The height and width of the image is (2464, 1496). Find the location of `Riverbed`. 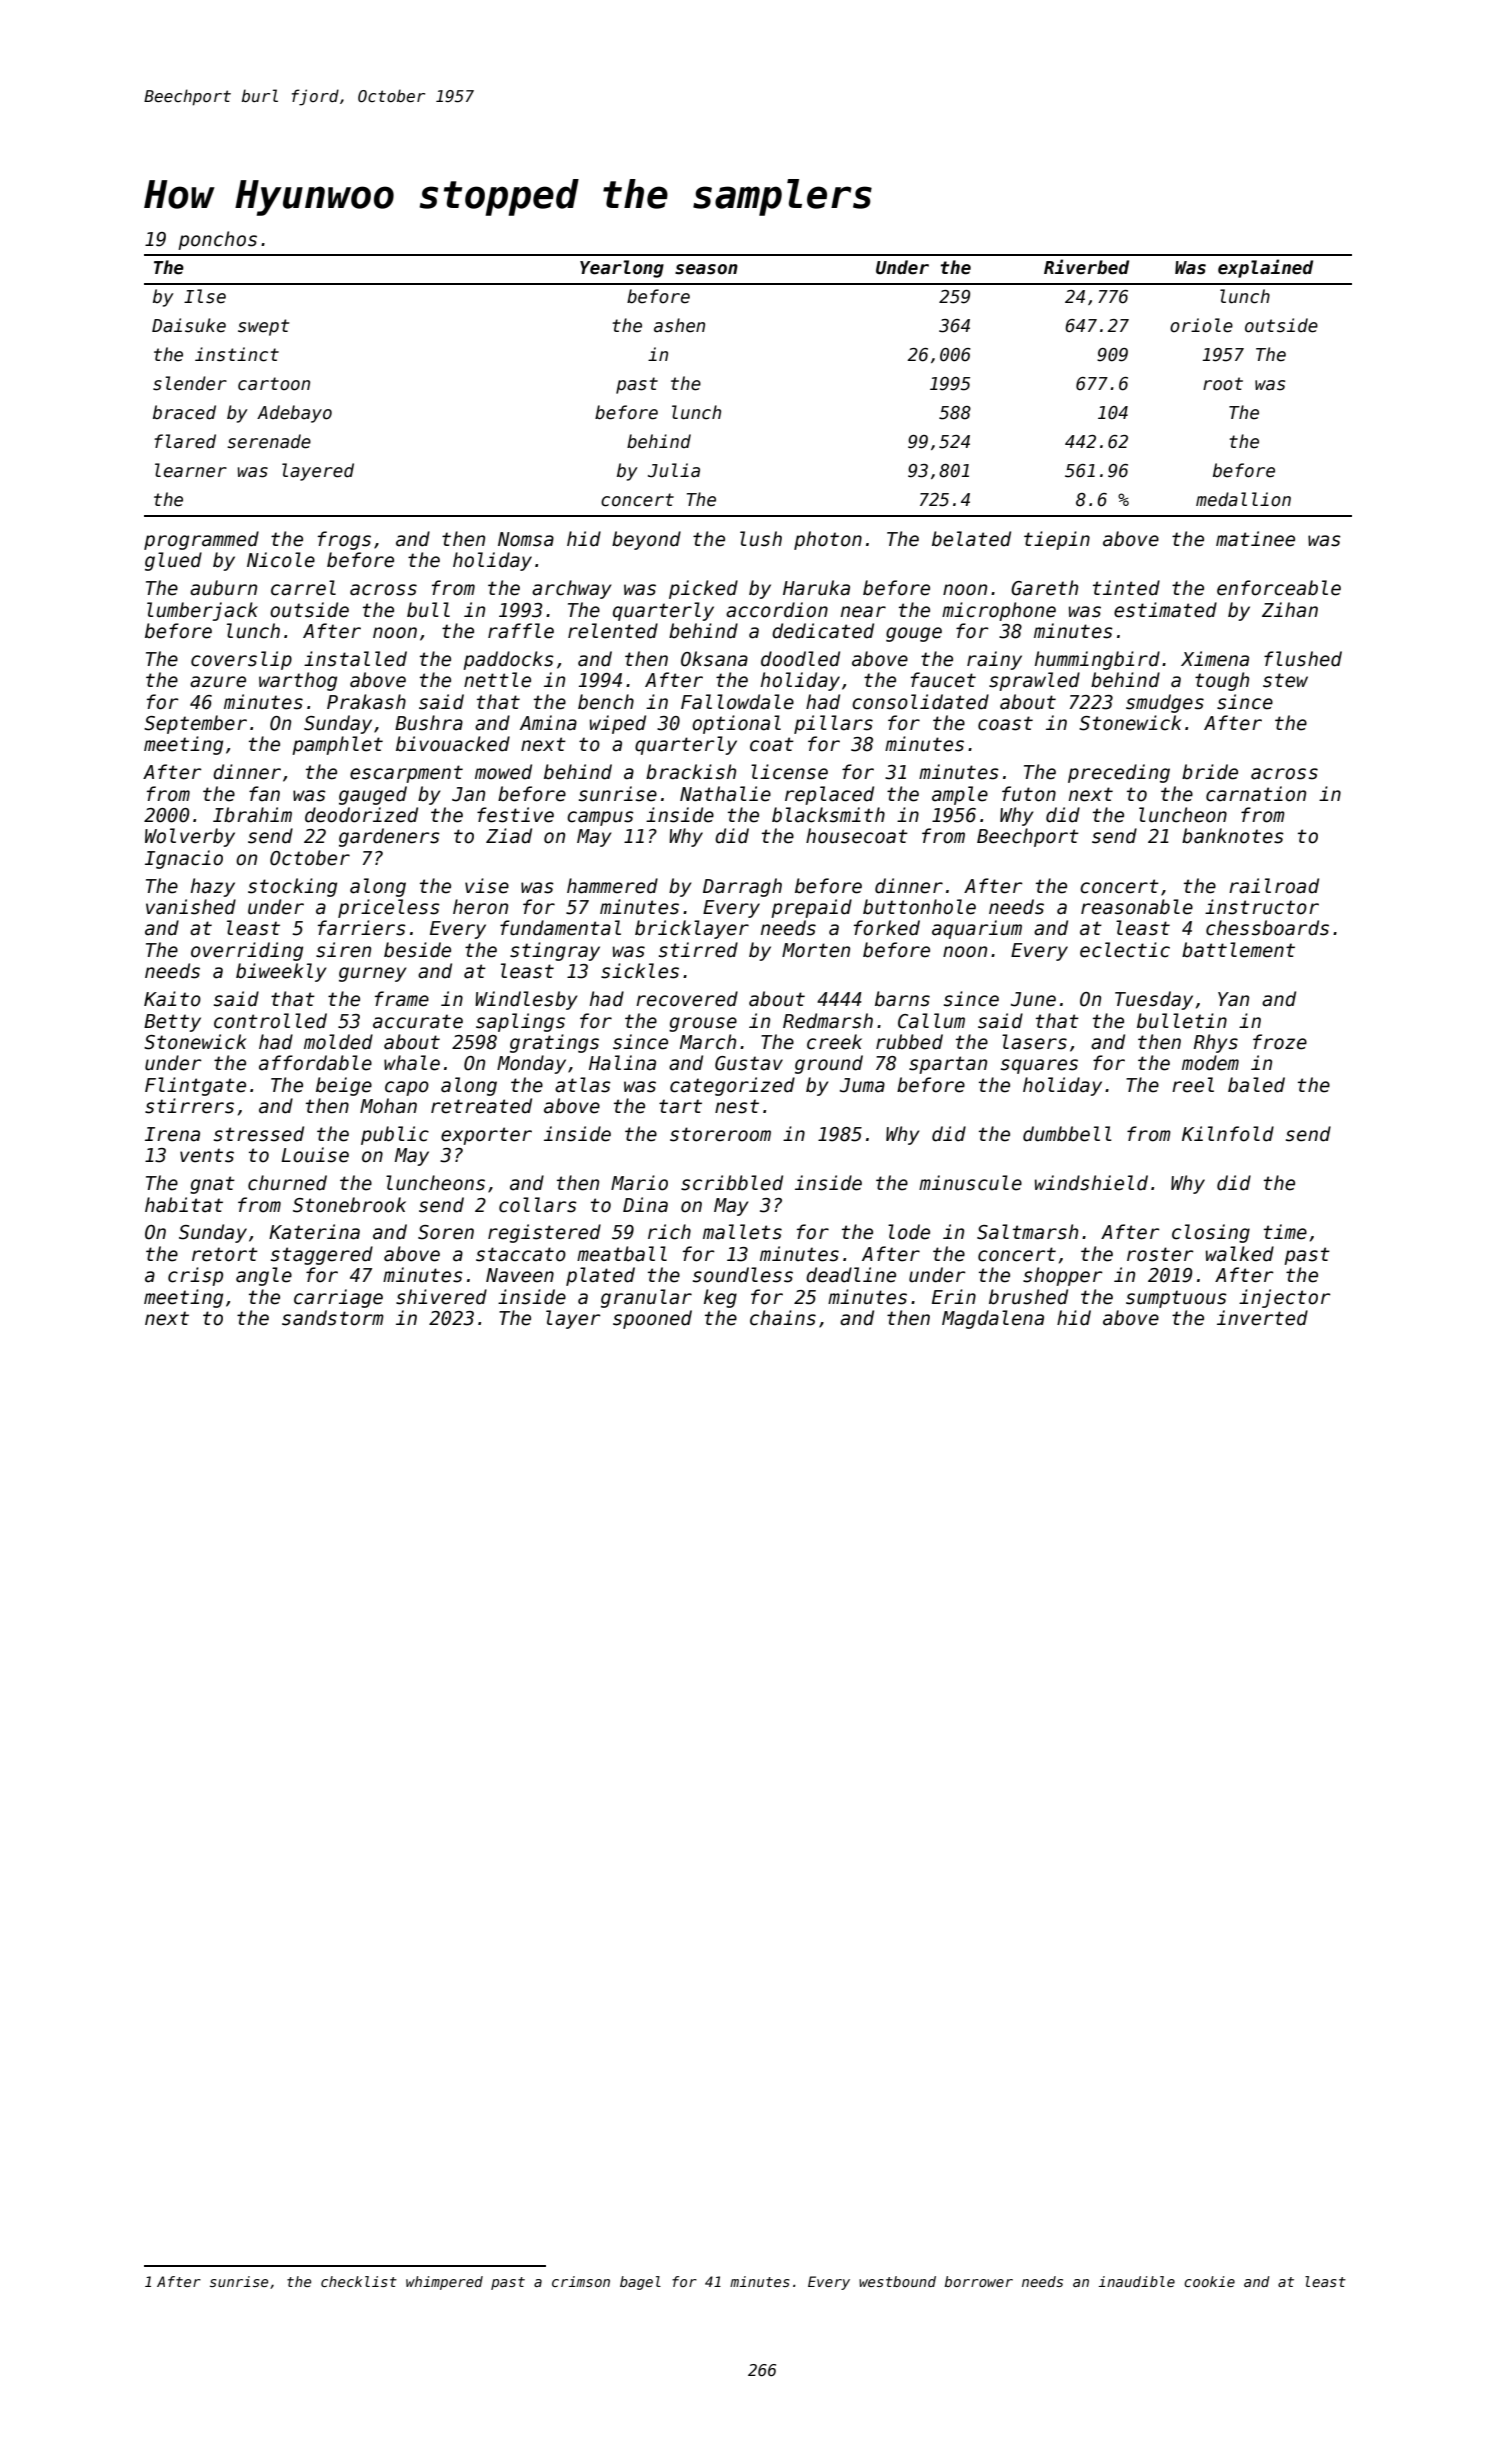

Riverbed is located at coordinates (1086, 267).
